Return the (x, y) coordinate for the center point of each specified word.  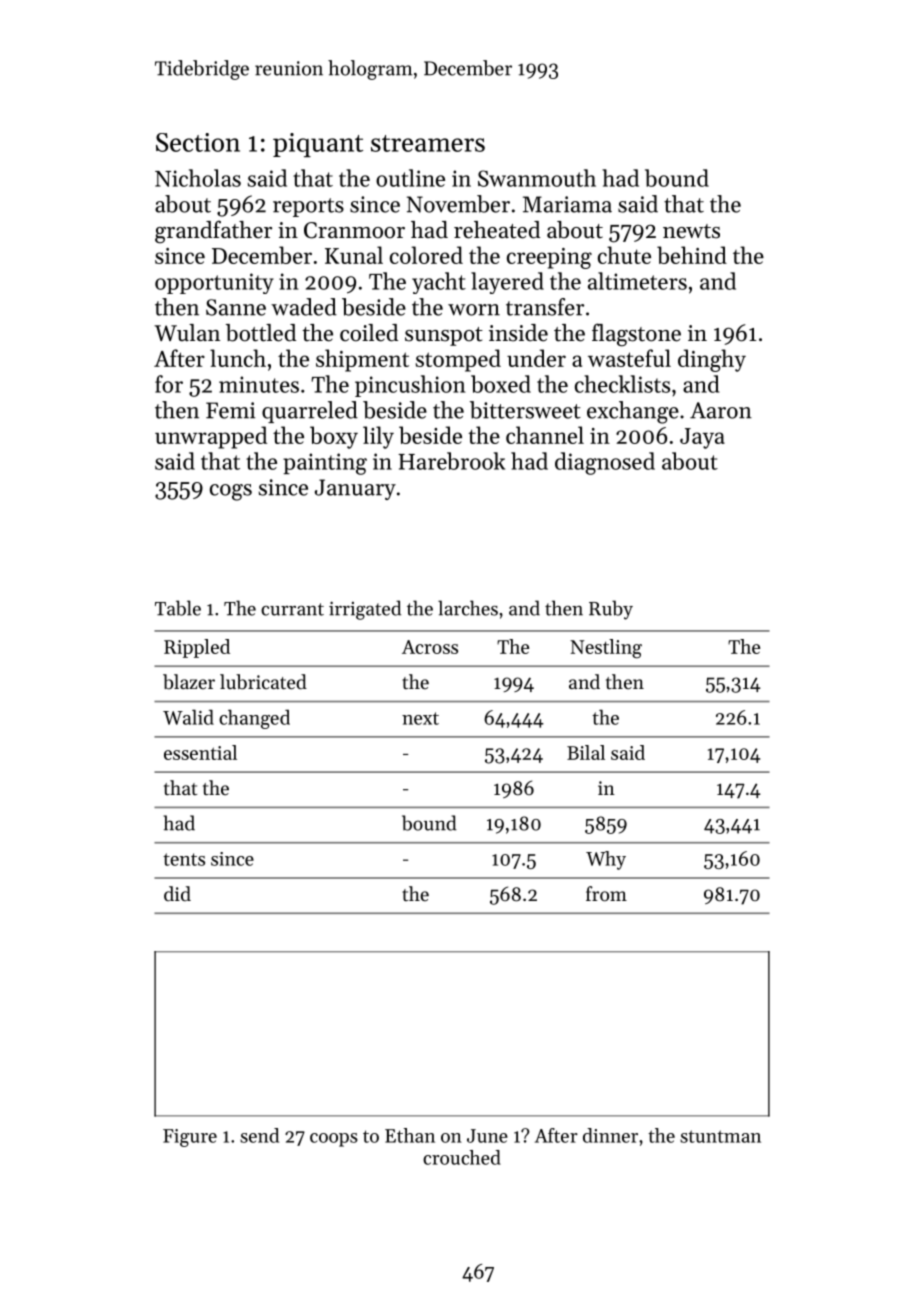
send (259, 1135)
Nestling (606, 649)
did (177, 893)
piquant (318, 145)
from (606, 893)
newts (691, 231)
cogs (231, 492)
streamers (428, 143)
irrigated (365, 610)
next (420, 718)
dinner (610, 1135)
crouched (462, 1157)
